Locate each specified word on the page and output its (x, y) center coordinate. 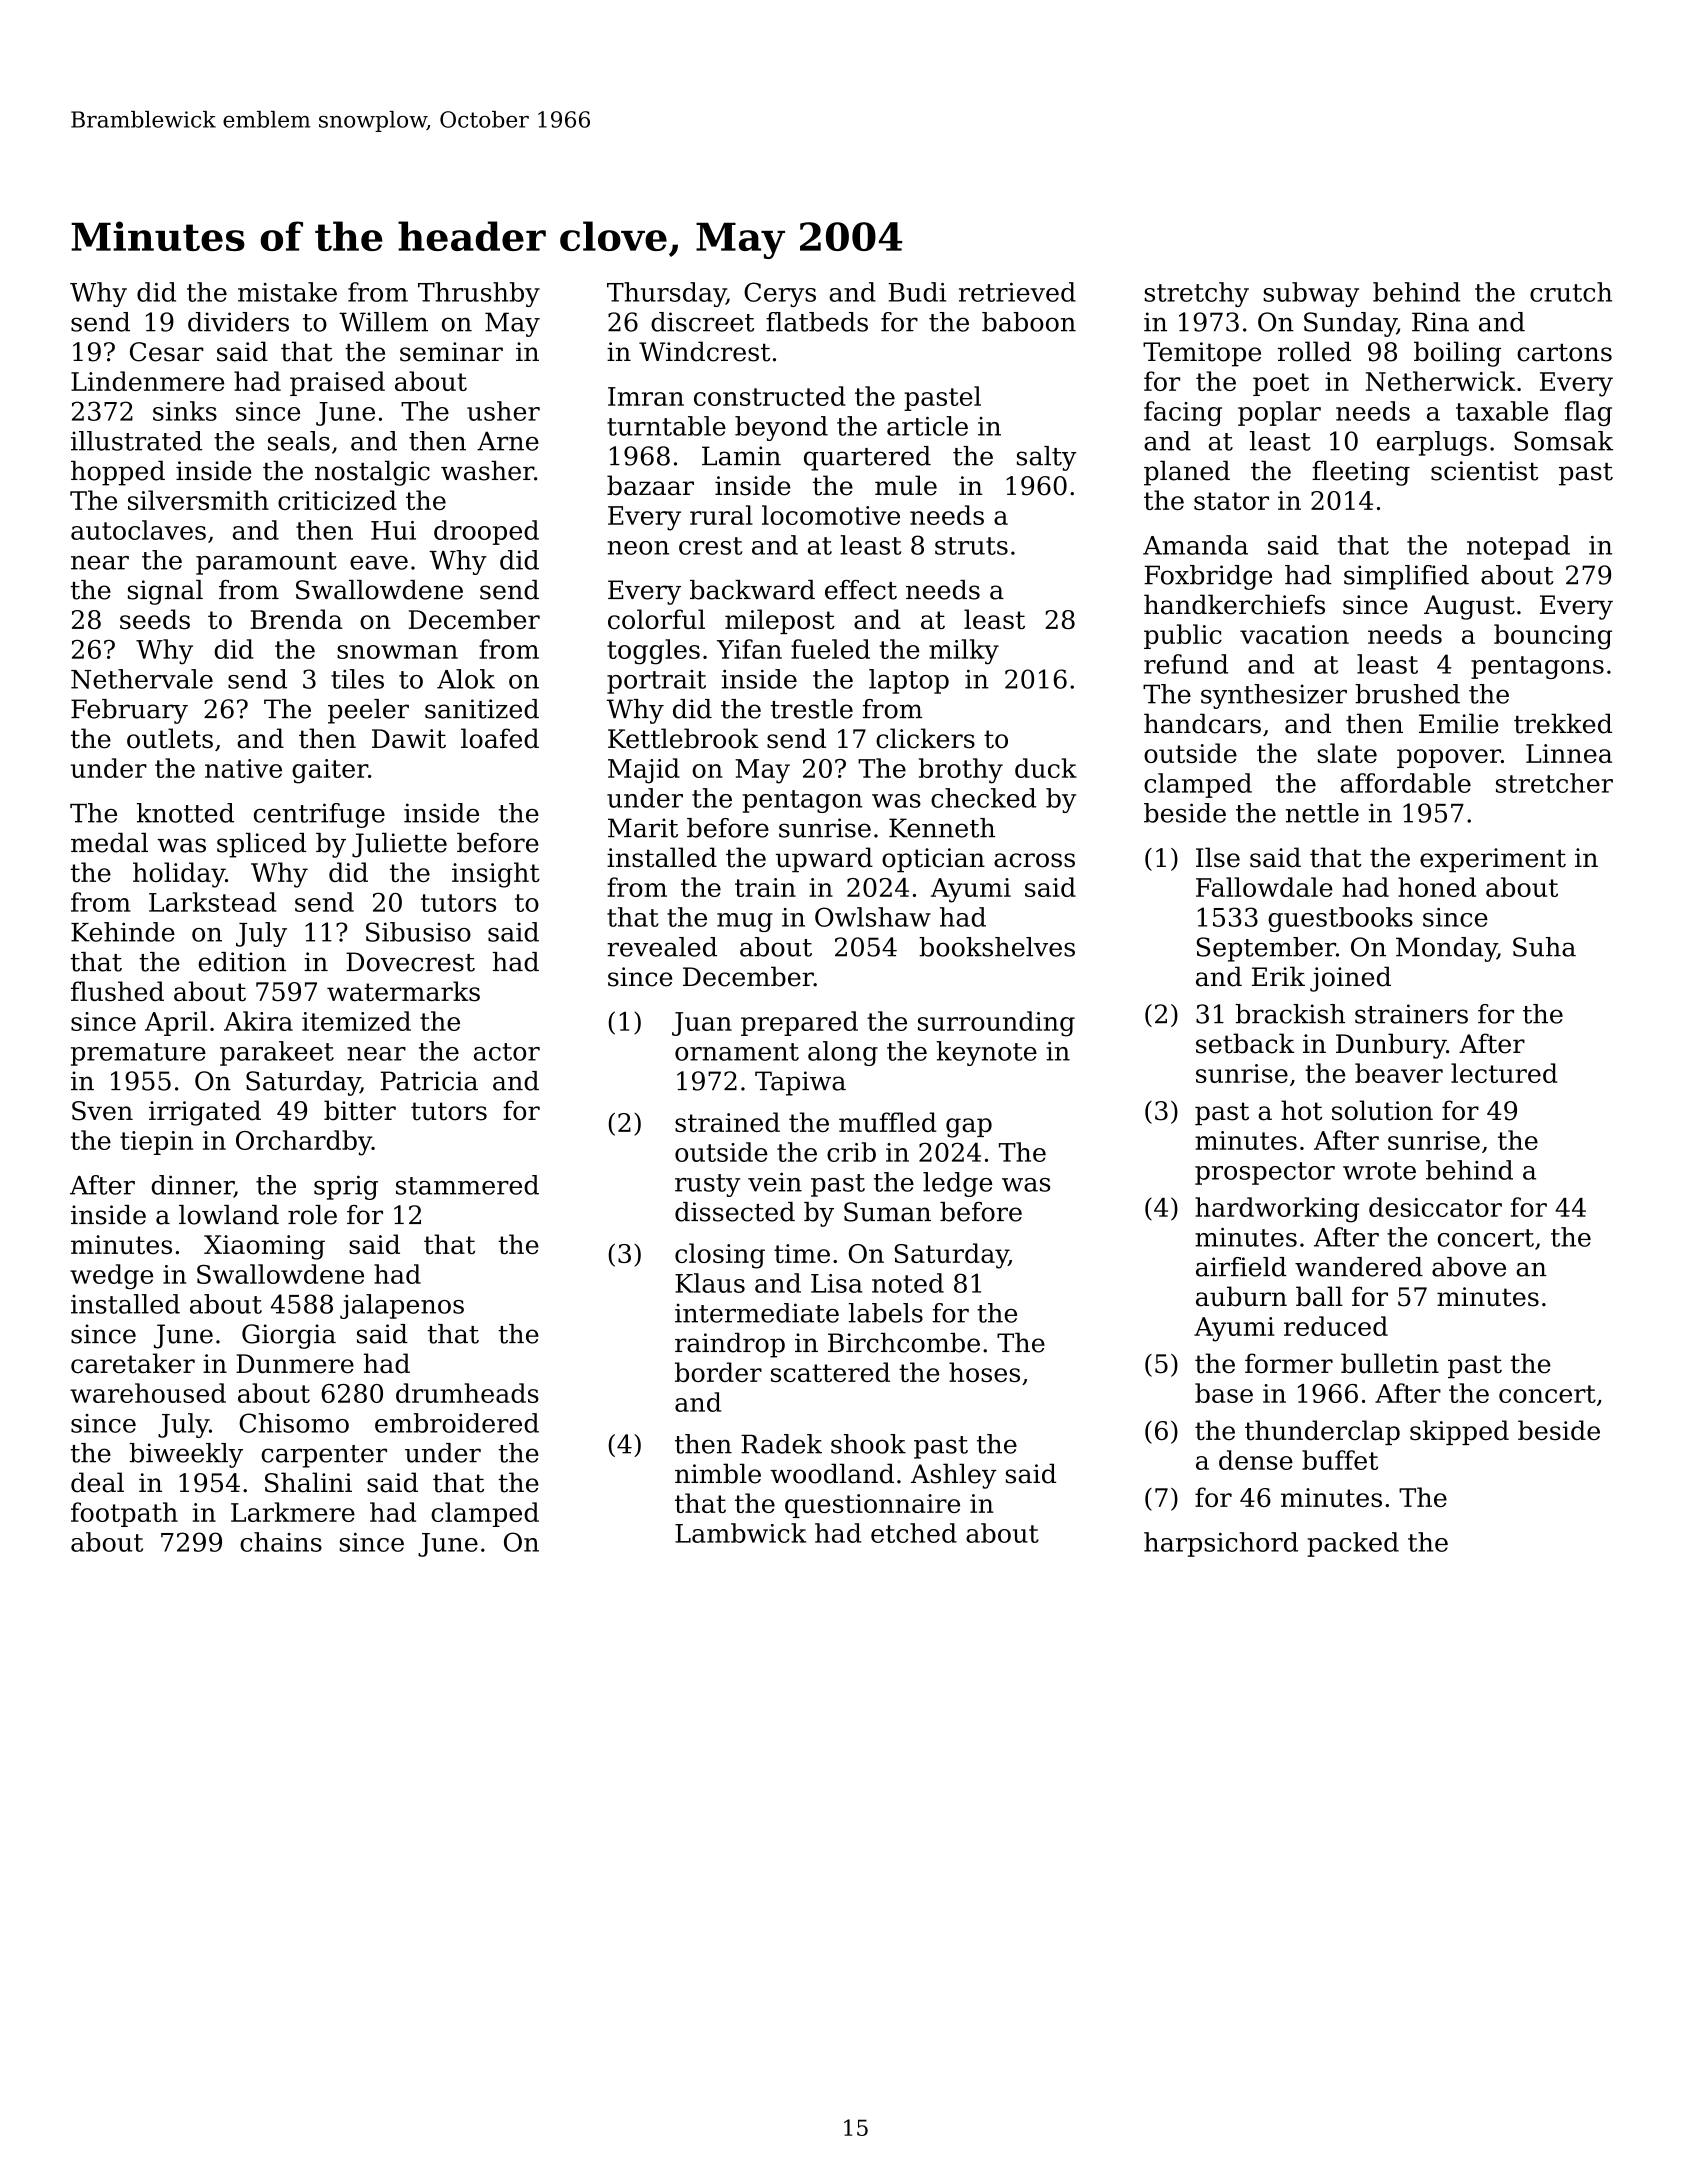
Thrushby (479, 294)
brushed (1407, 694)
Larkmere (293, 1512)
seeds (155, 619)
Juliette (399, 845)
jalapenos (402, 1306)
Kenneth (942, 828)
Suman (887, 1212)
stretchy (1197, 294)
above (1469, 1267)
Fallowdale (1264, 887)
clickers (925, 738)
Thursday (666, 294)
